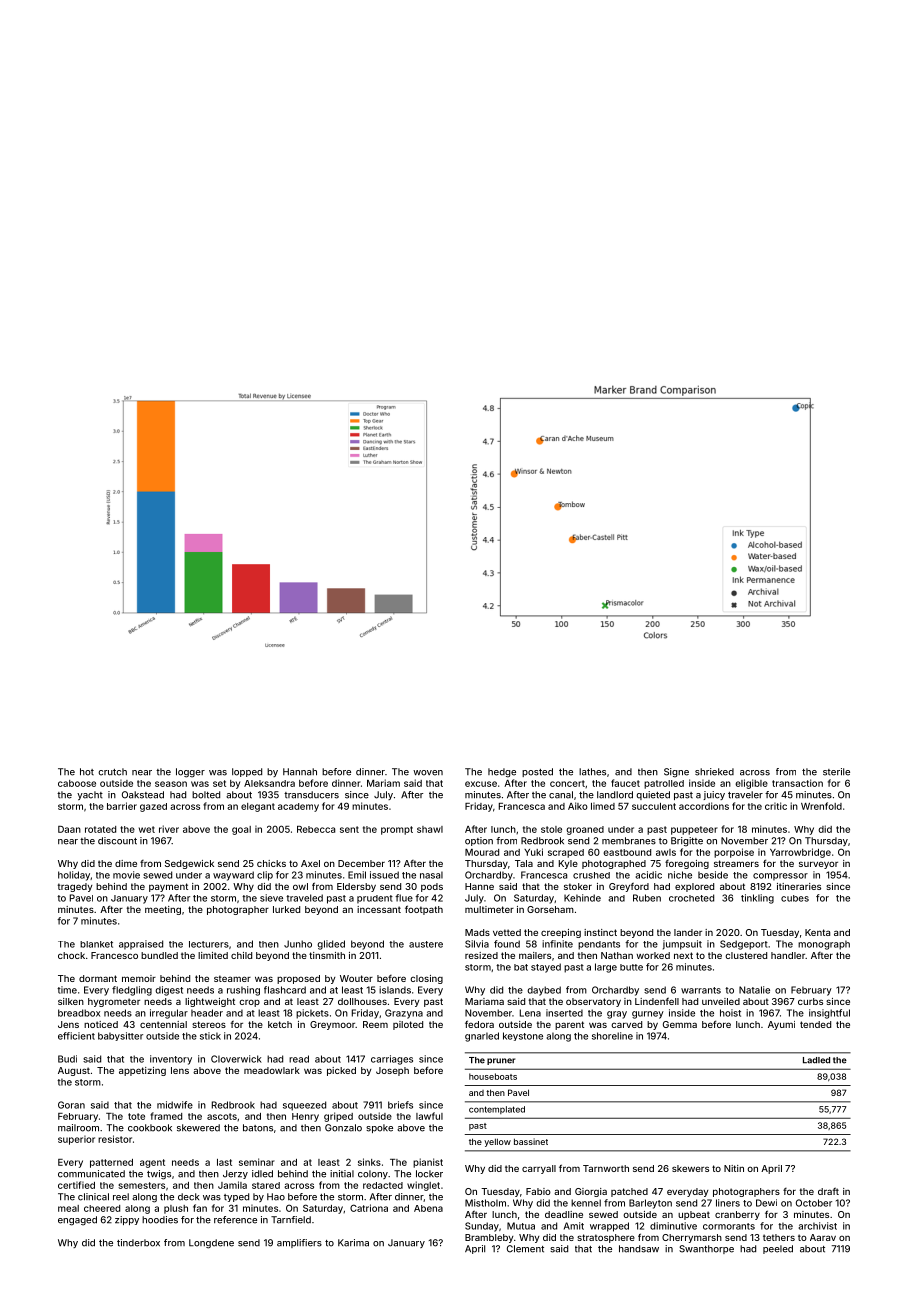  Describe the element at coordinates (615, 795) in the screenshot. I see `landlord` at that location.
